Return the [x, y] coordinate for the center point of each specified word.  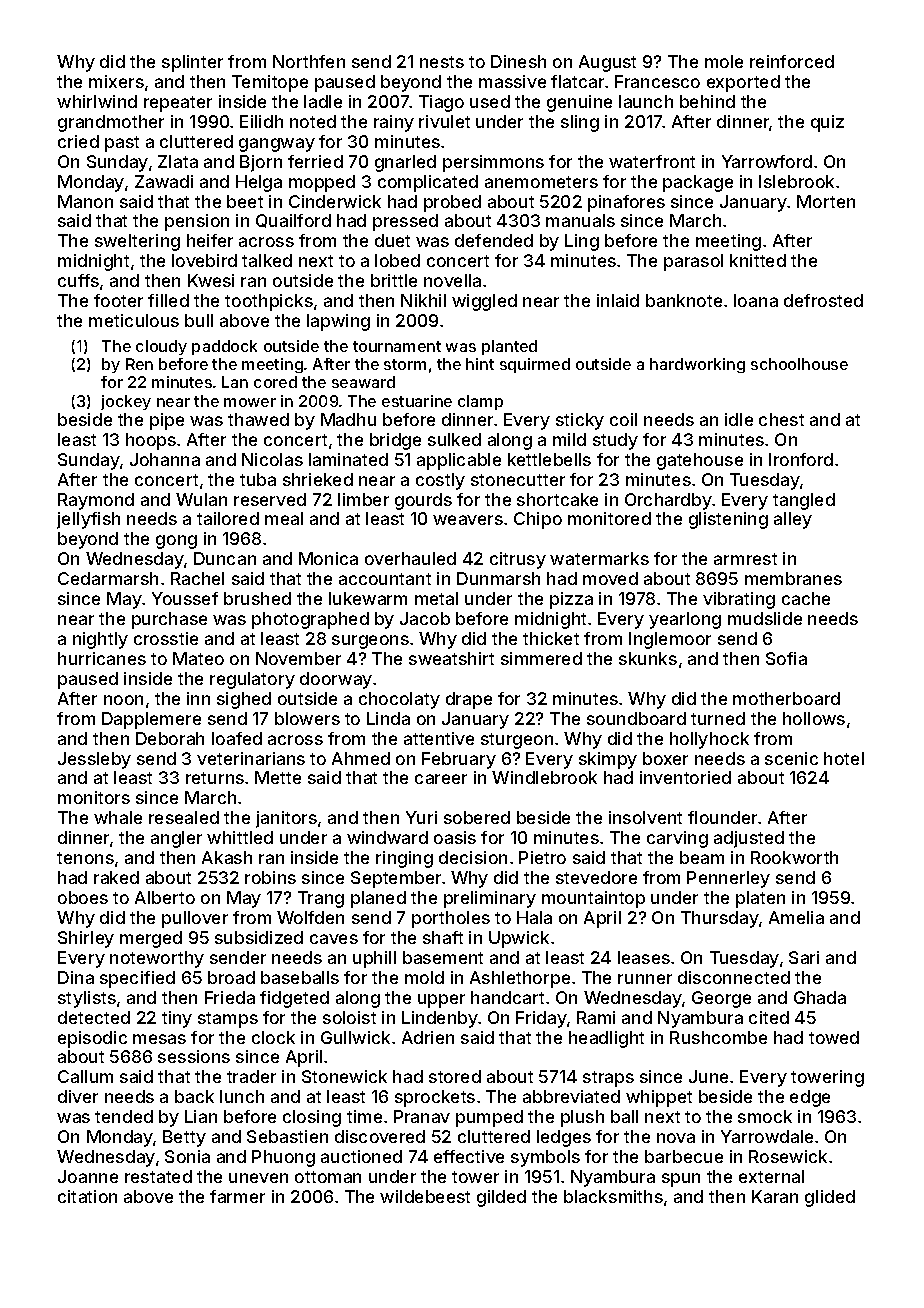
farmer [237, 1196]
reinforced [792, 61]
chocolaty [399, 700]
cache [806, 598]
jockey [126, 402]
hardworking [697, 365]
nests [442, 62]
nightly [100, 640]
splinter [192, 63]
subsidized [259, 937]
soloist [349, 1017]
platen [760, 899]
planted [509, 347]
